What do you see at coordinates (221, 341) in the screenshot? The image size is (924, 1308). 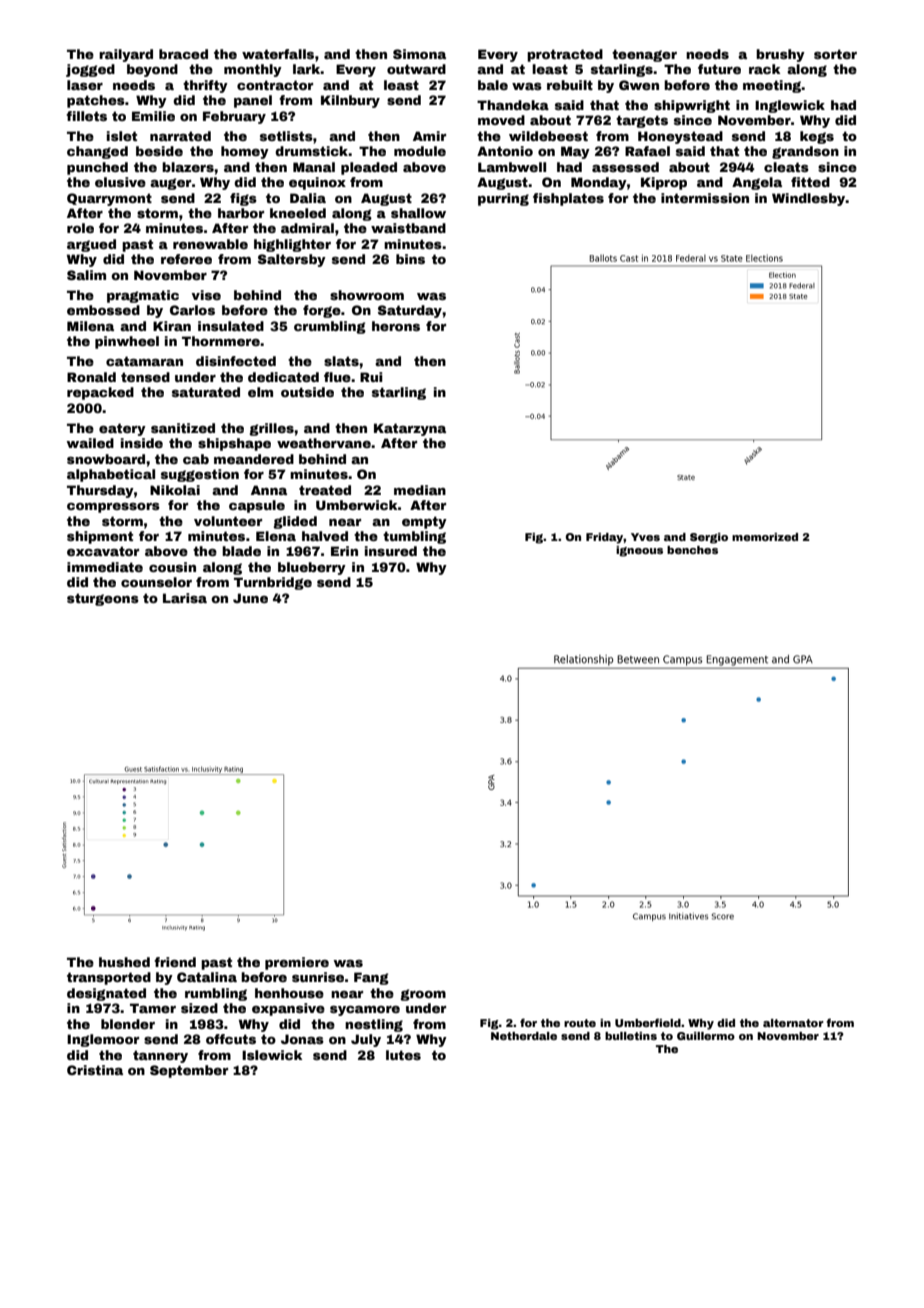 I see `Thornmere` at bounding box center [221, 341].
